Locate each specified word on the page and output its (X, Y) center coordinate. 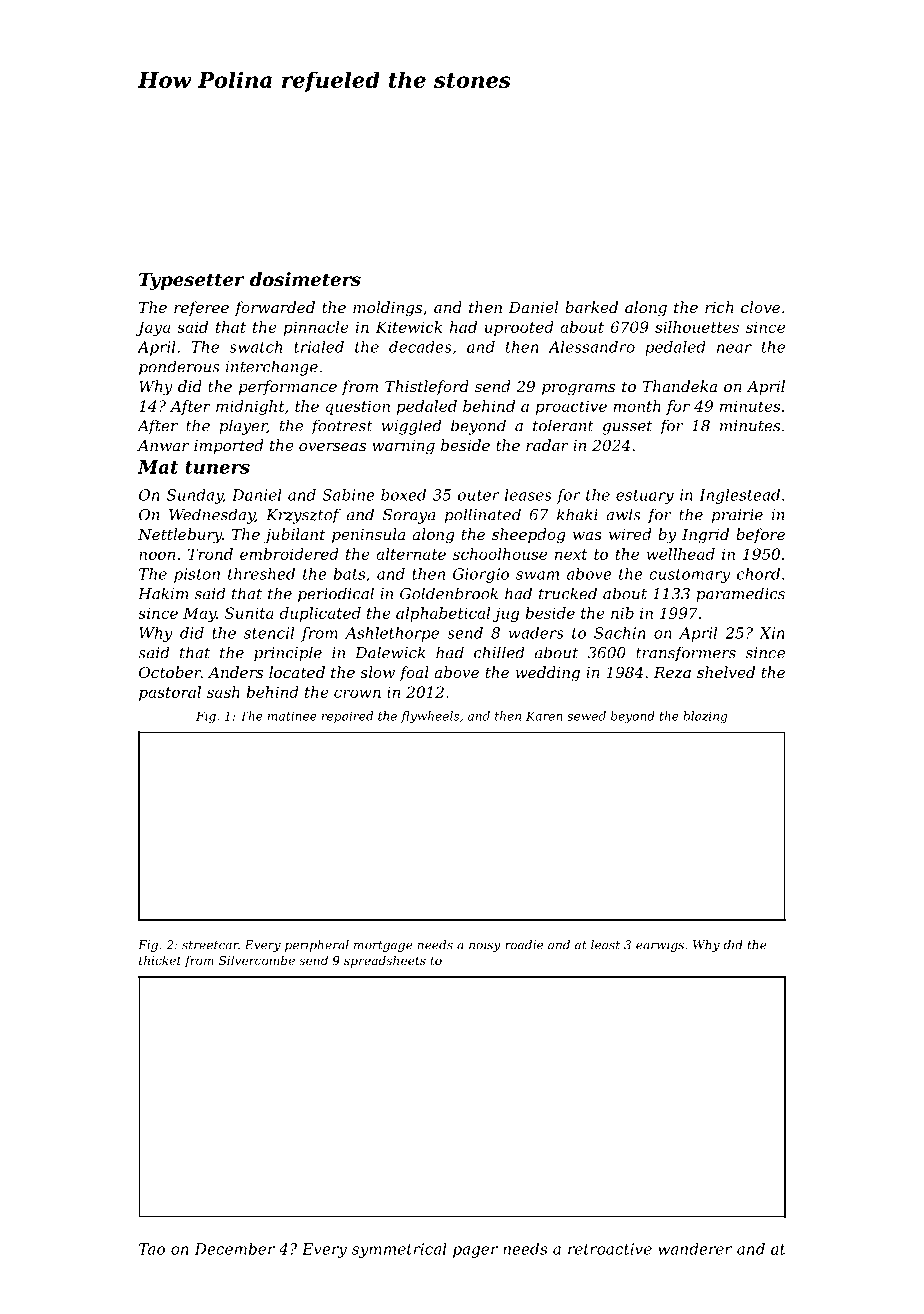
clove (760, 307)
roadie (524, 945)
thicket (160, 960)
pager (475, 1252)
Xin (771, 633)
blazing (705, 717)
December (235, 1249)
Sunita (249, 613)
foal (414, 673)
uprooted (519, 328)
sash (223, 692)
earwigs (660, 946)
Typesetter (192, 281)
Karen (544, 716)
